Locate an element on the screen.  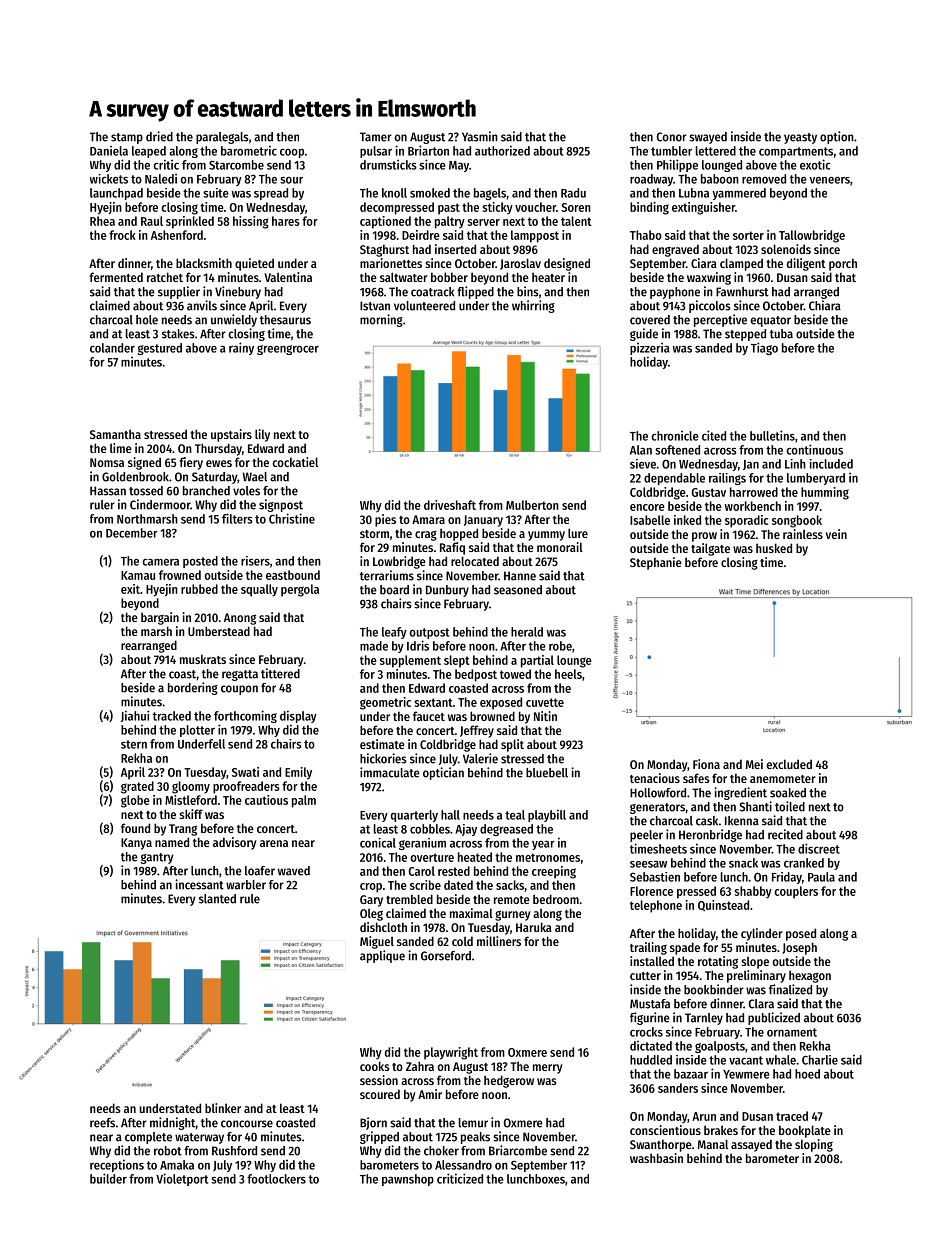
storm is located at coordinates (374, 534).
